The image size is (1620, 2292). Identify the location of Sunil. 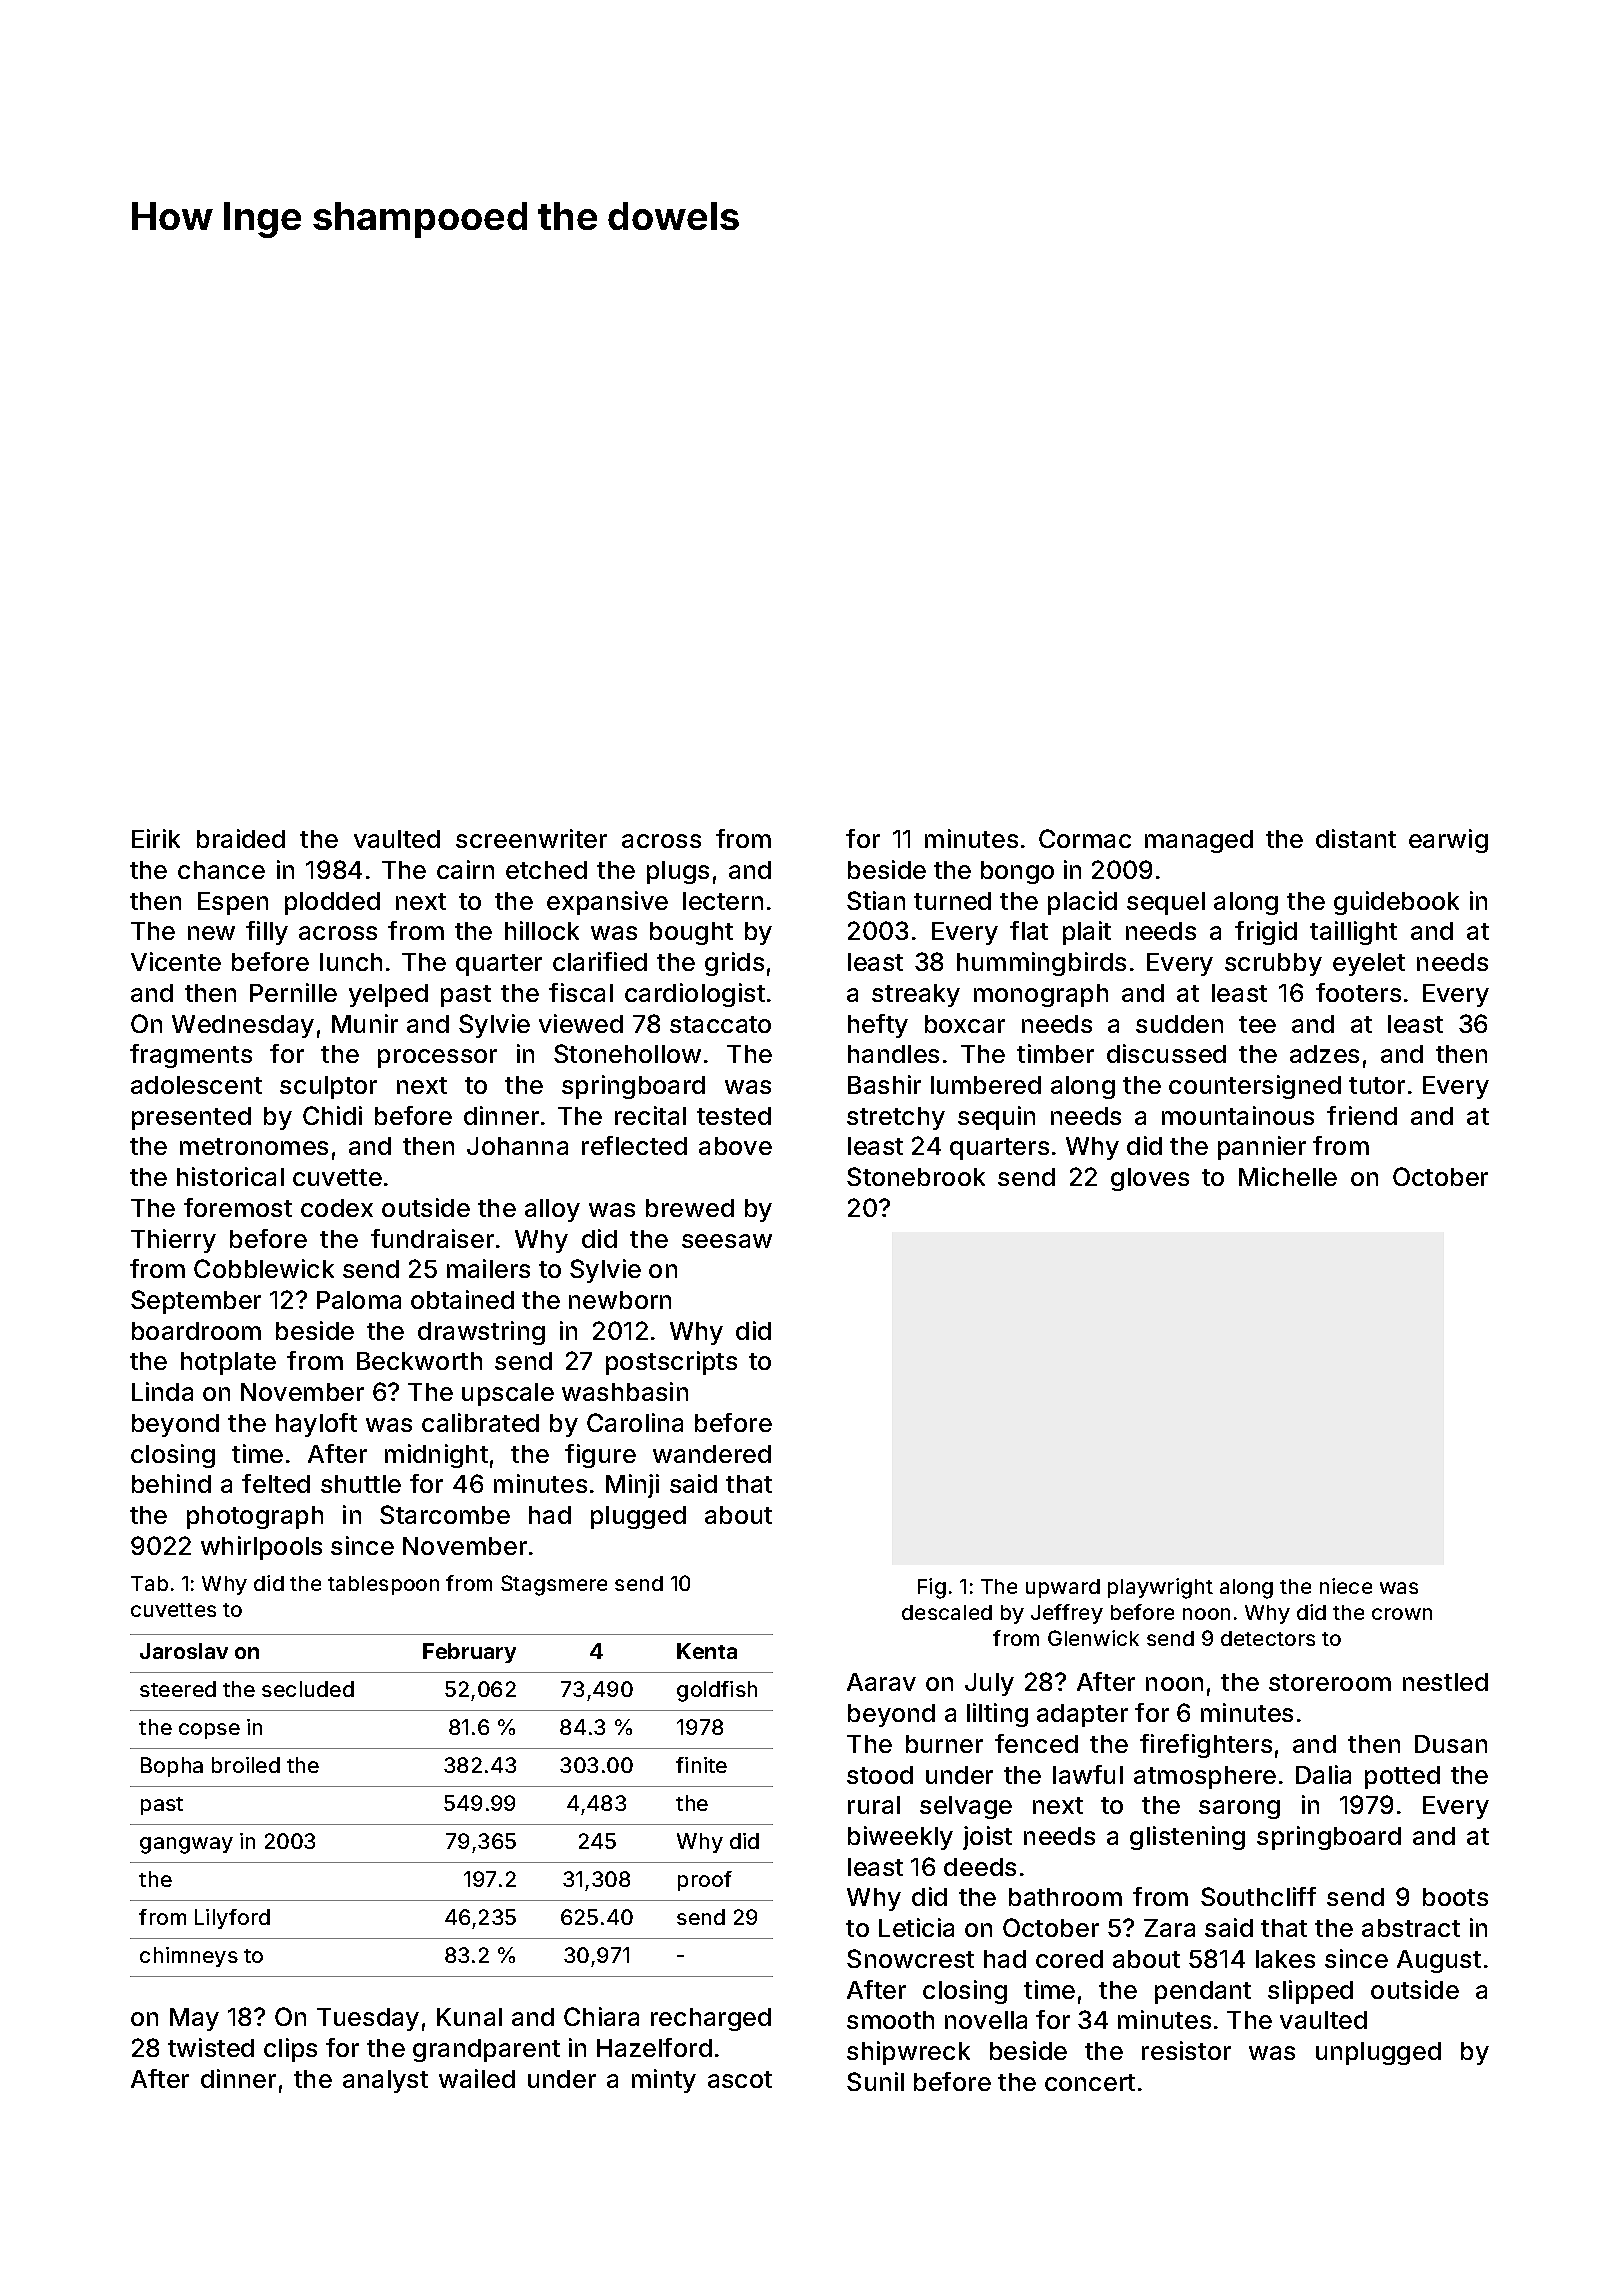
(875, 2081).
